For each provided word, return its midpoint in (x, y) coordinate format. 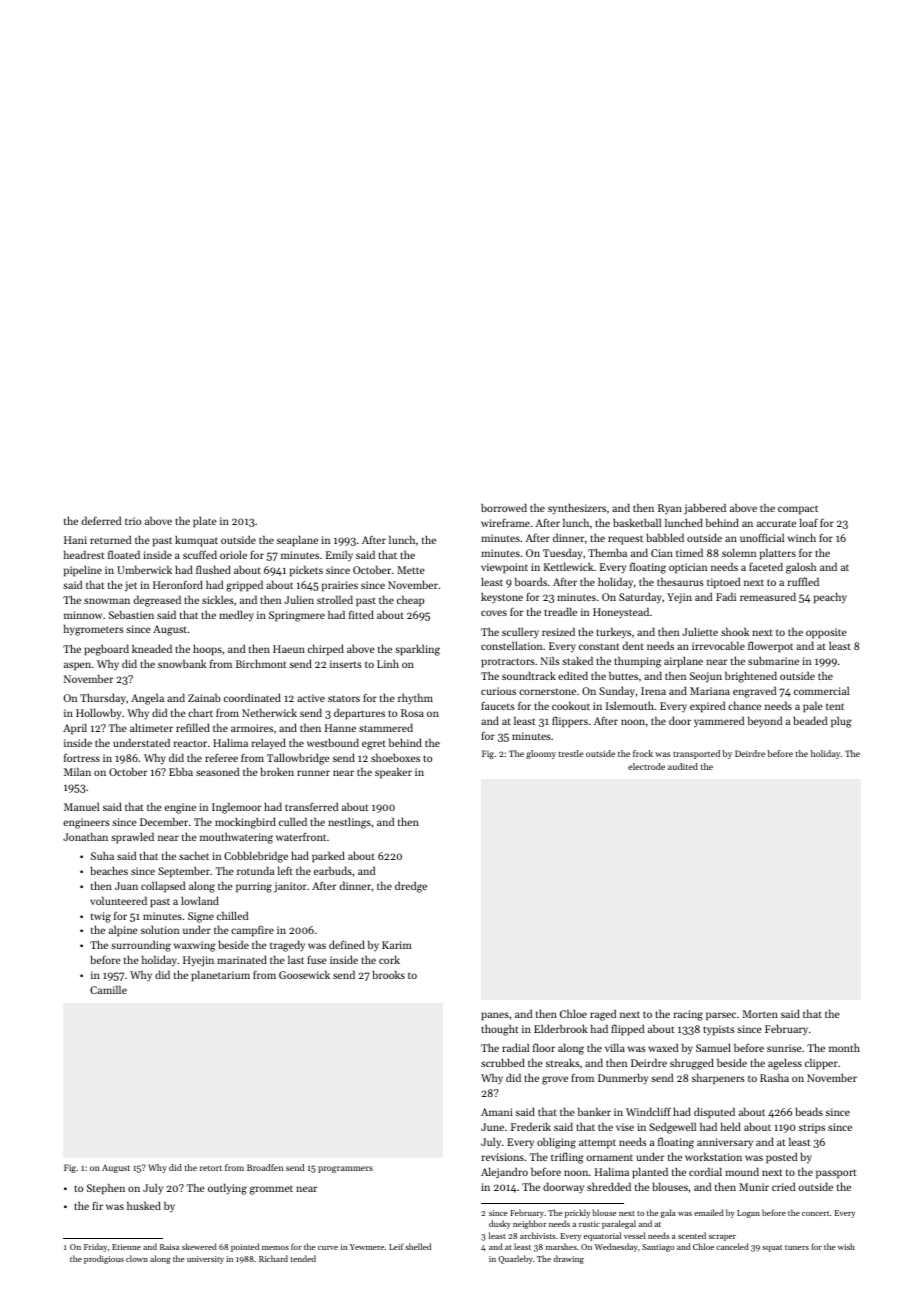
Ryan (670, 509)
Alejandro (504, 1173)
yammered (719, 722)
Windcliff (648, 1111)
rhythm (415, 699)
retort (211, 1168)
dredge (411, 887)
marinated (242, 959)
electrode (646, 766)
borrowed (504, 507)
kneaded (152, 648)
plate (205, 522)
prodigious (104, 1259)
